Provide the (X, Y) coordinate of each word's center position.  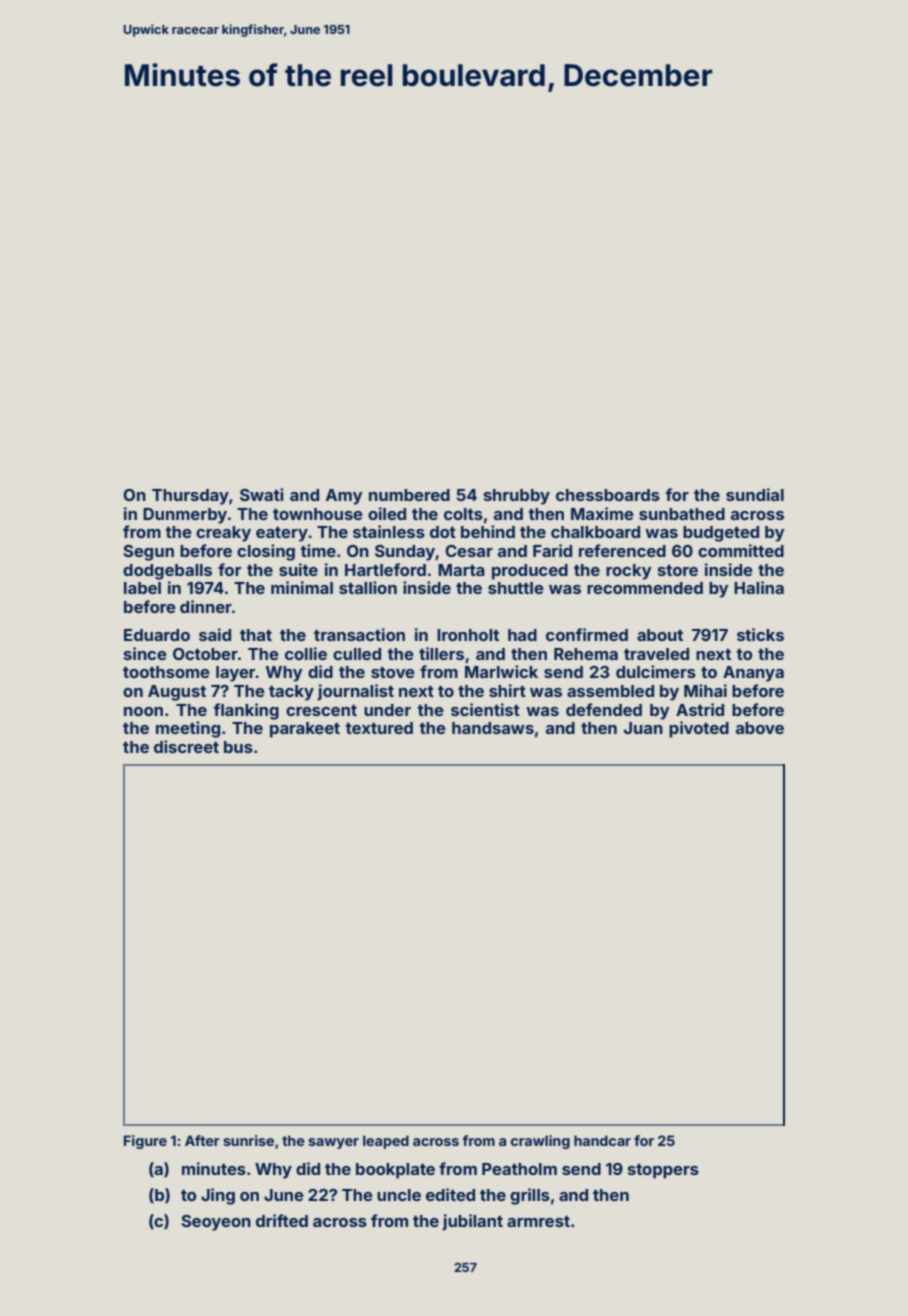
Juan (643, 728)
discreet (186, 746)
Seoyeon (216, 1223)
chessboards (608, 495)
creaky (223, 534)
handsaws (493, 728)
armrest (538, 1221)
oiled (387, 513)
